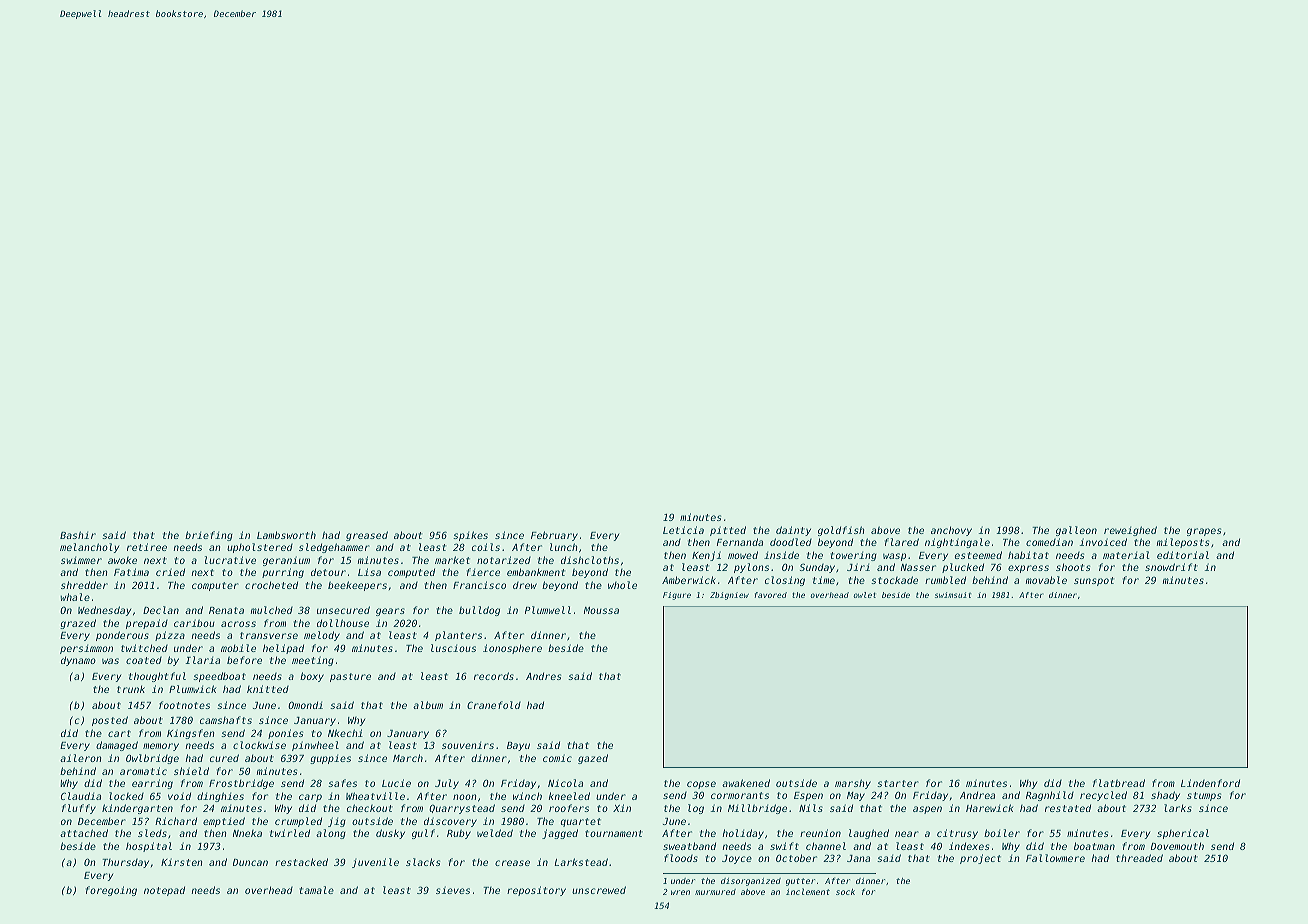 The width and height of the screenshot is (1308, 924). I want to click on beekeepers, so click(357, 586).
